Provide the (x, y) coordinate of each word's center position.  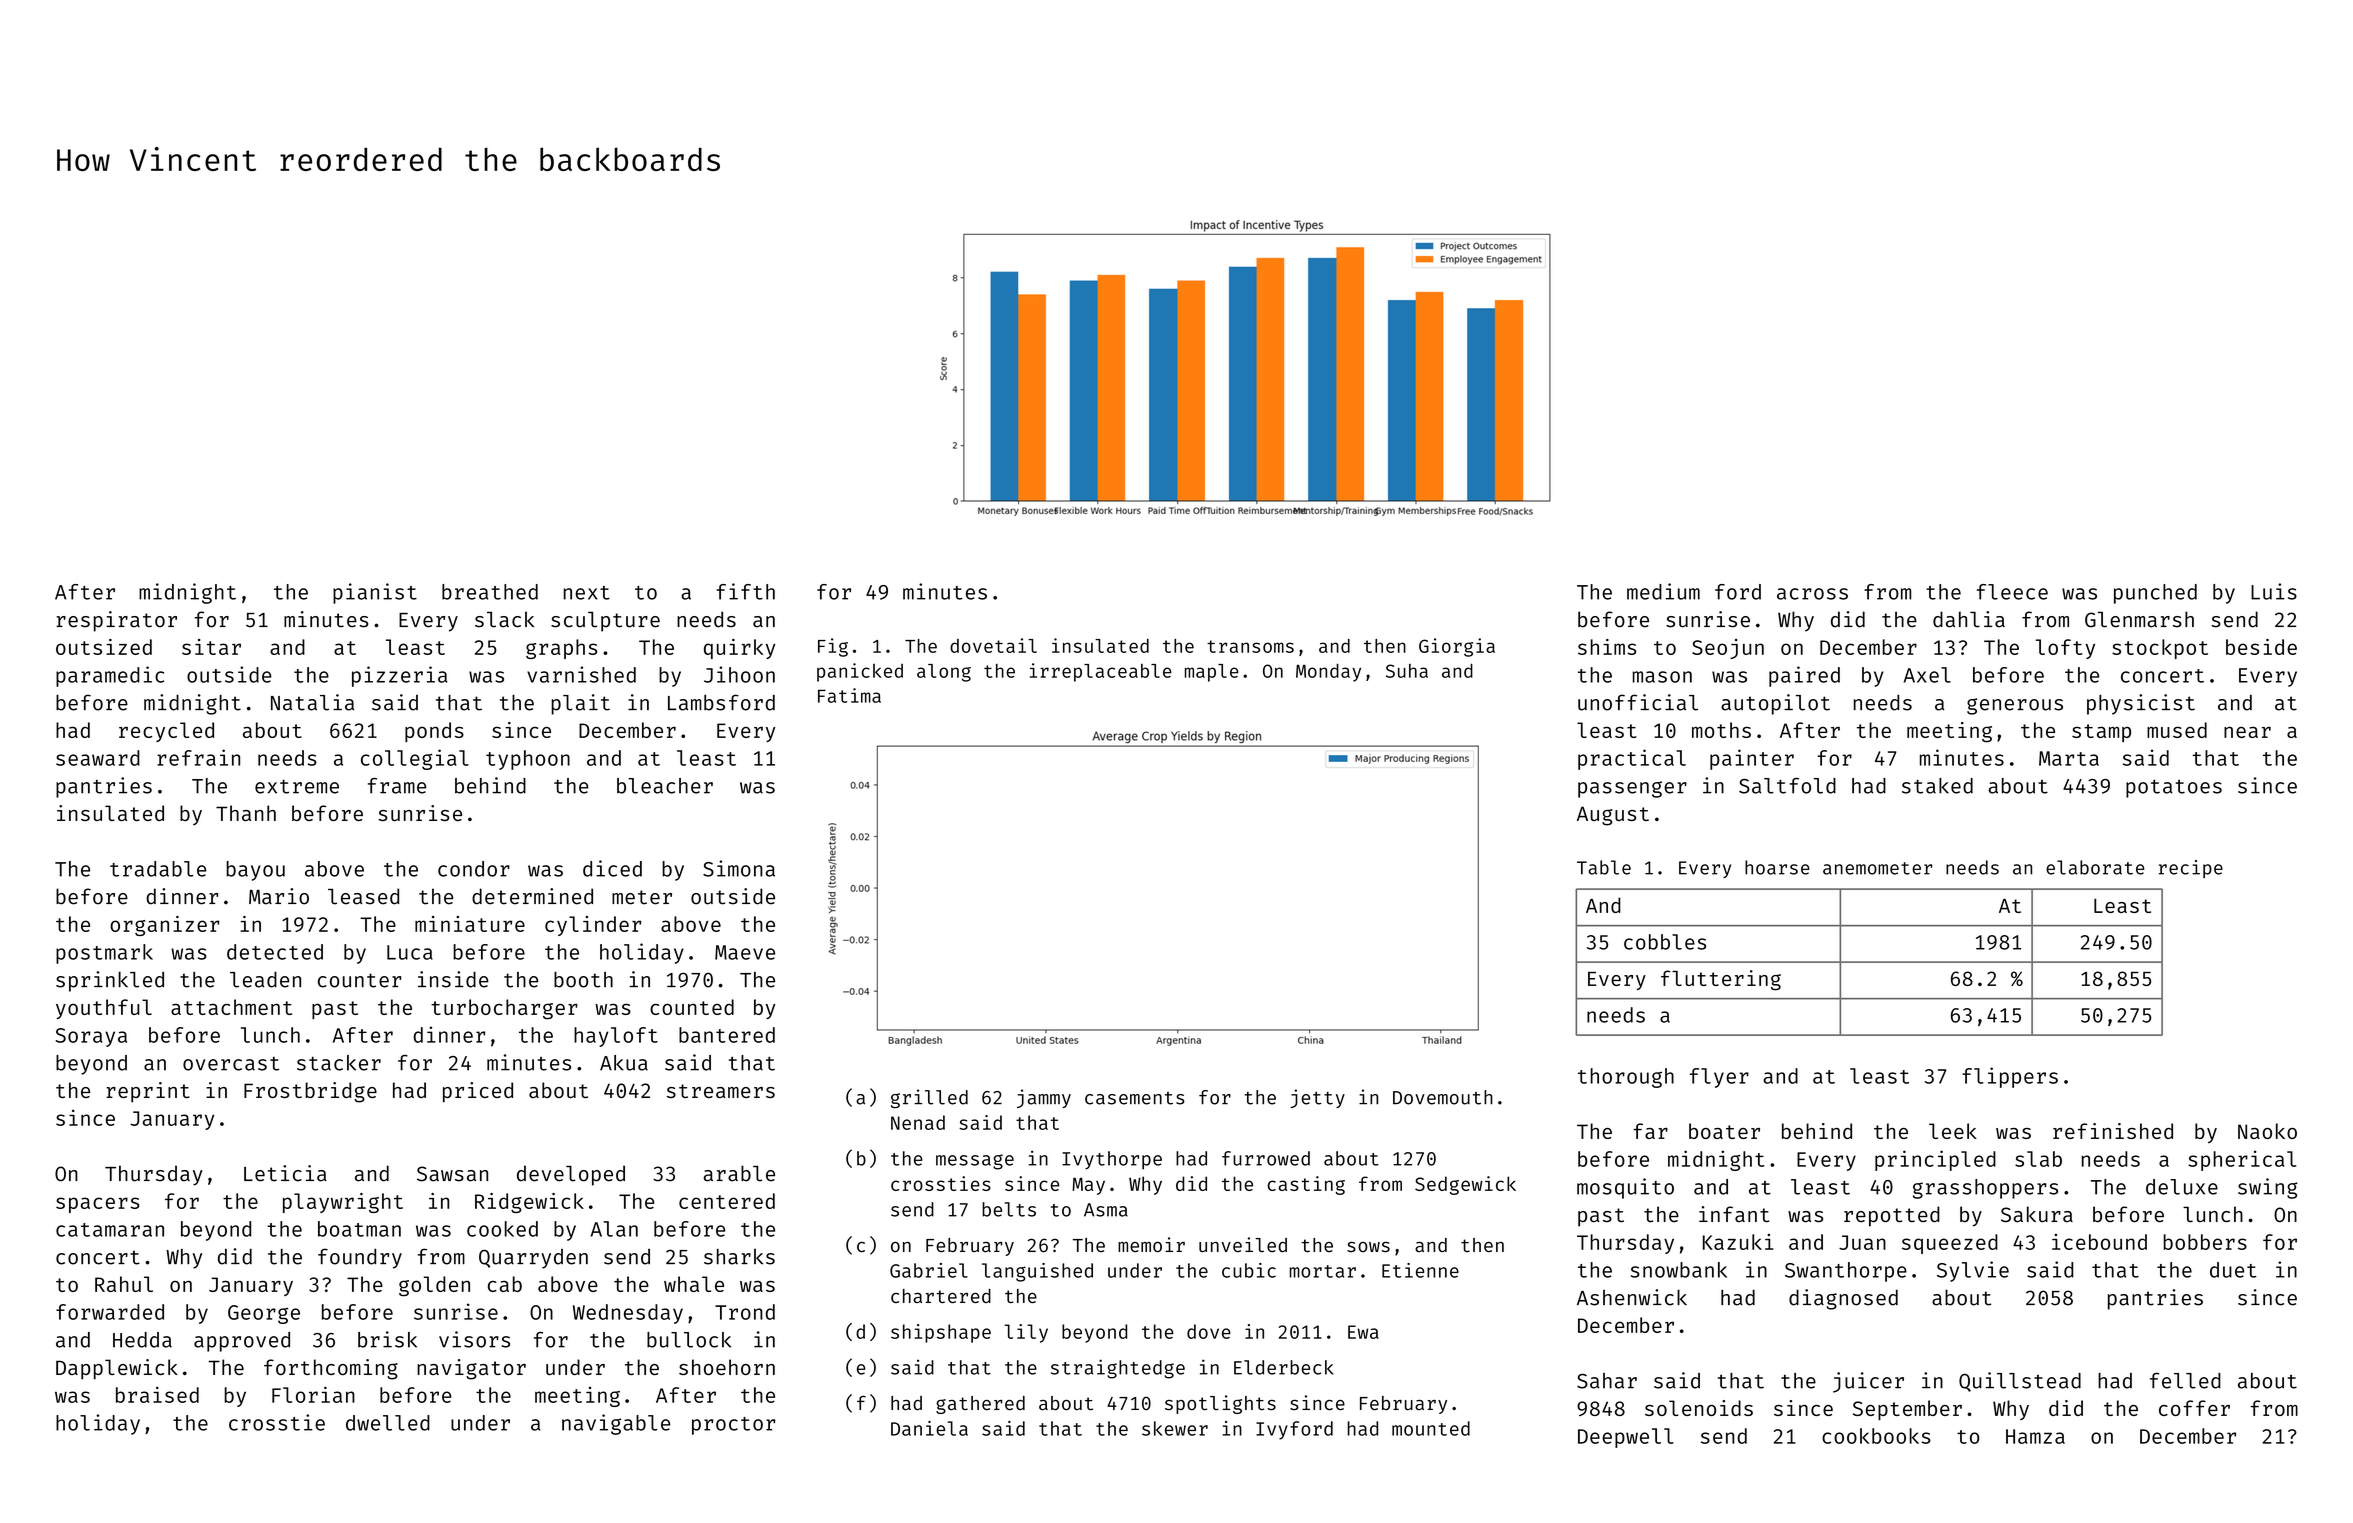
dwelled (388, 1423)
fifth (745, 591)
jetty (1318, 1098)
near (2247, 732)
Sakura (2037, 1214)
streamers (721, 1091)
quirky (739, 649)
